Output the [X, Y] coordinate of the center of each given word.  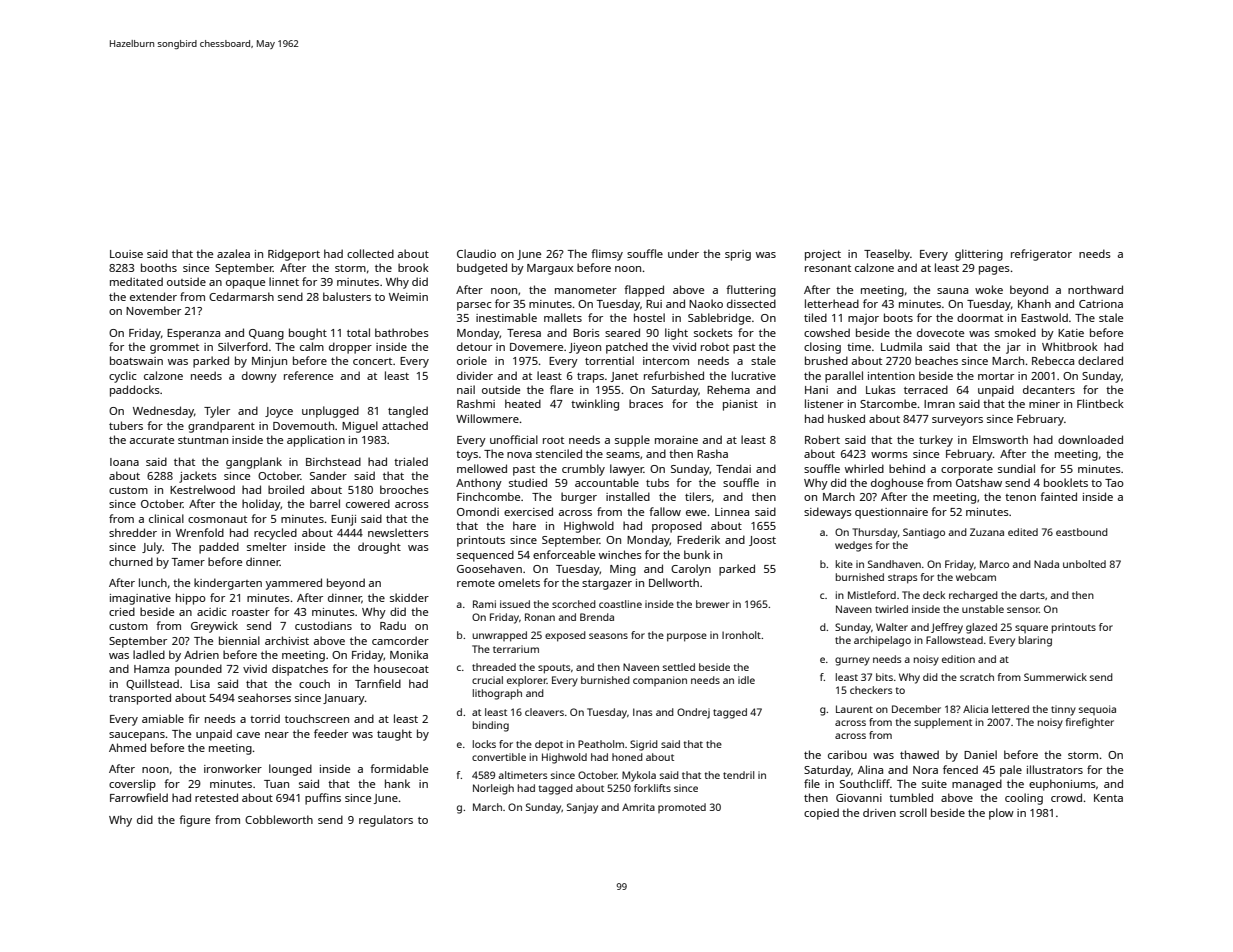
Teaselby [887, 255]
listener [824, 403]
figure [194, 821]
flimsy [607, 255]
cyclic [123, 377]
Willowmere [487, 418]
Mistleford [872, 595]
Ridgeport [294, 255]
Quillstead [152, 684]
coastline [620, 604]
